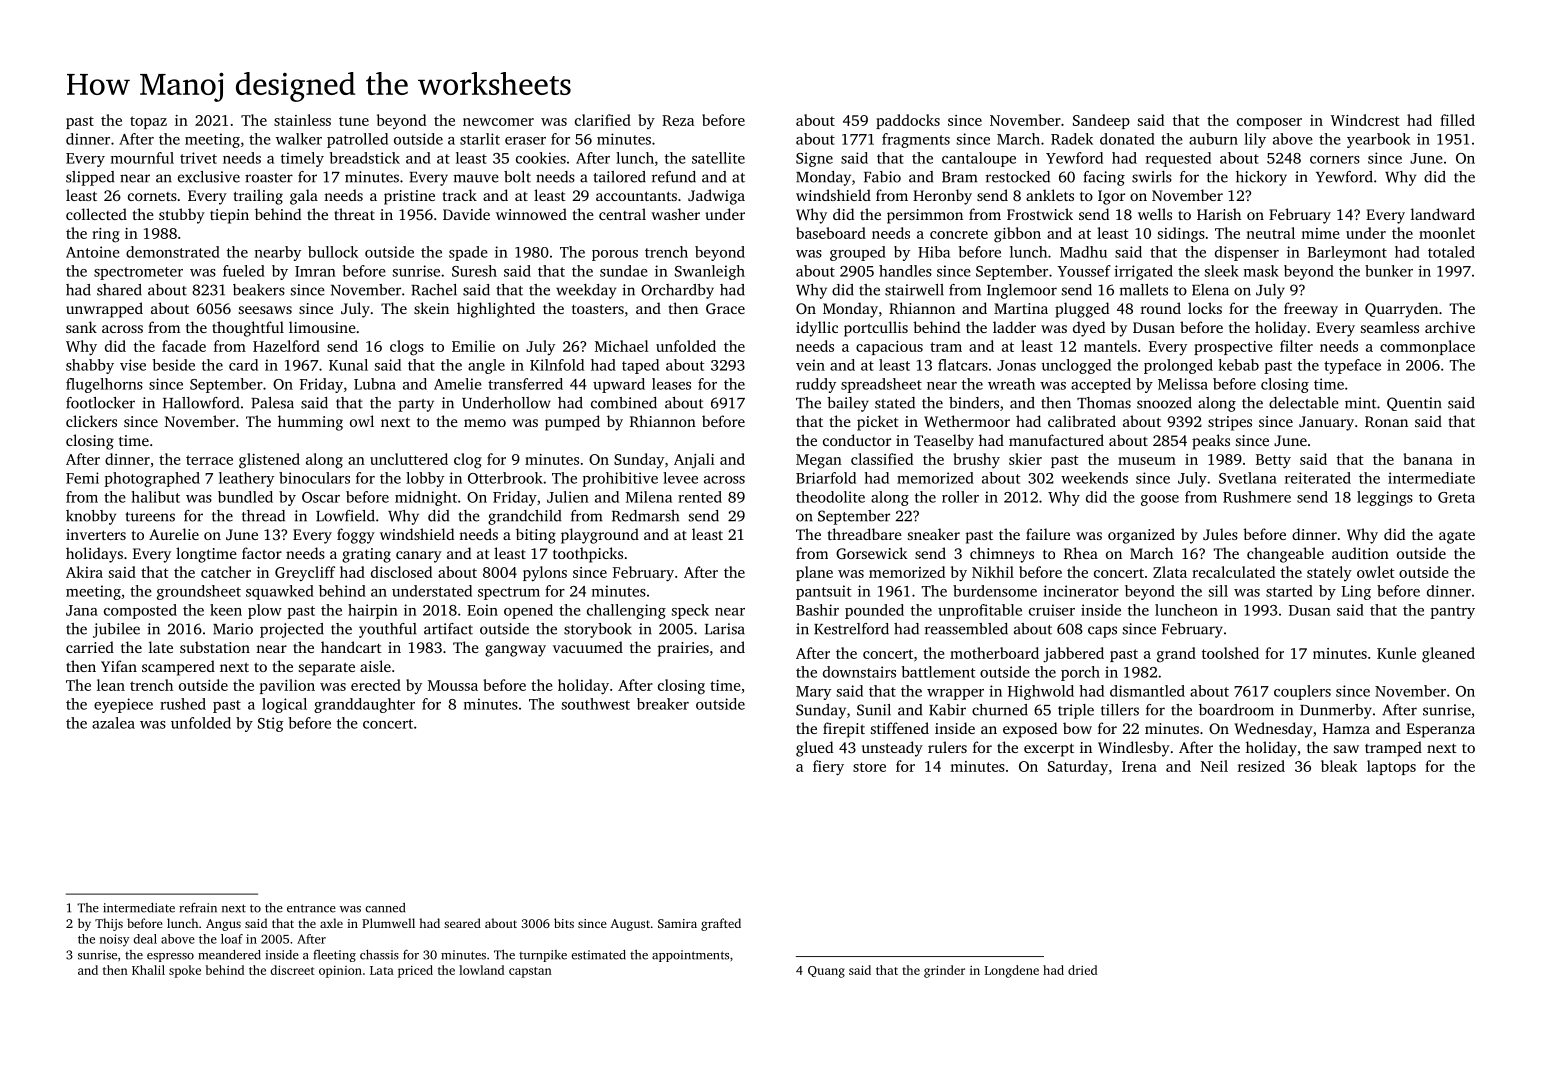 Image resolution: width=1541 pixels, height=1090 pixels. I want to click on spoke, so click(185, 971).
